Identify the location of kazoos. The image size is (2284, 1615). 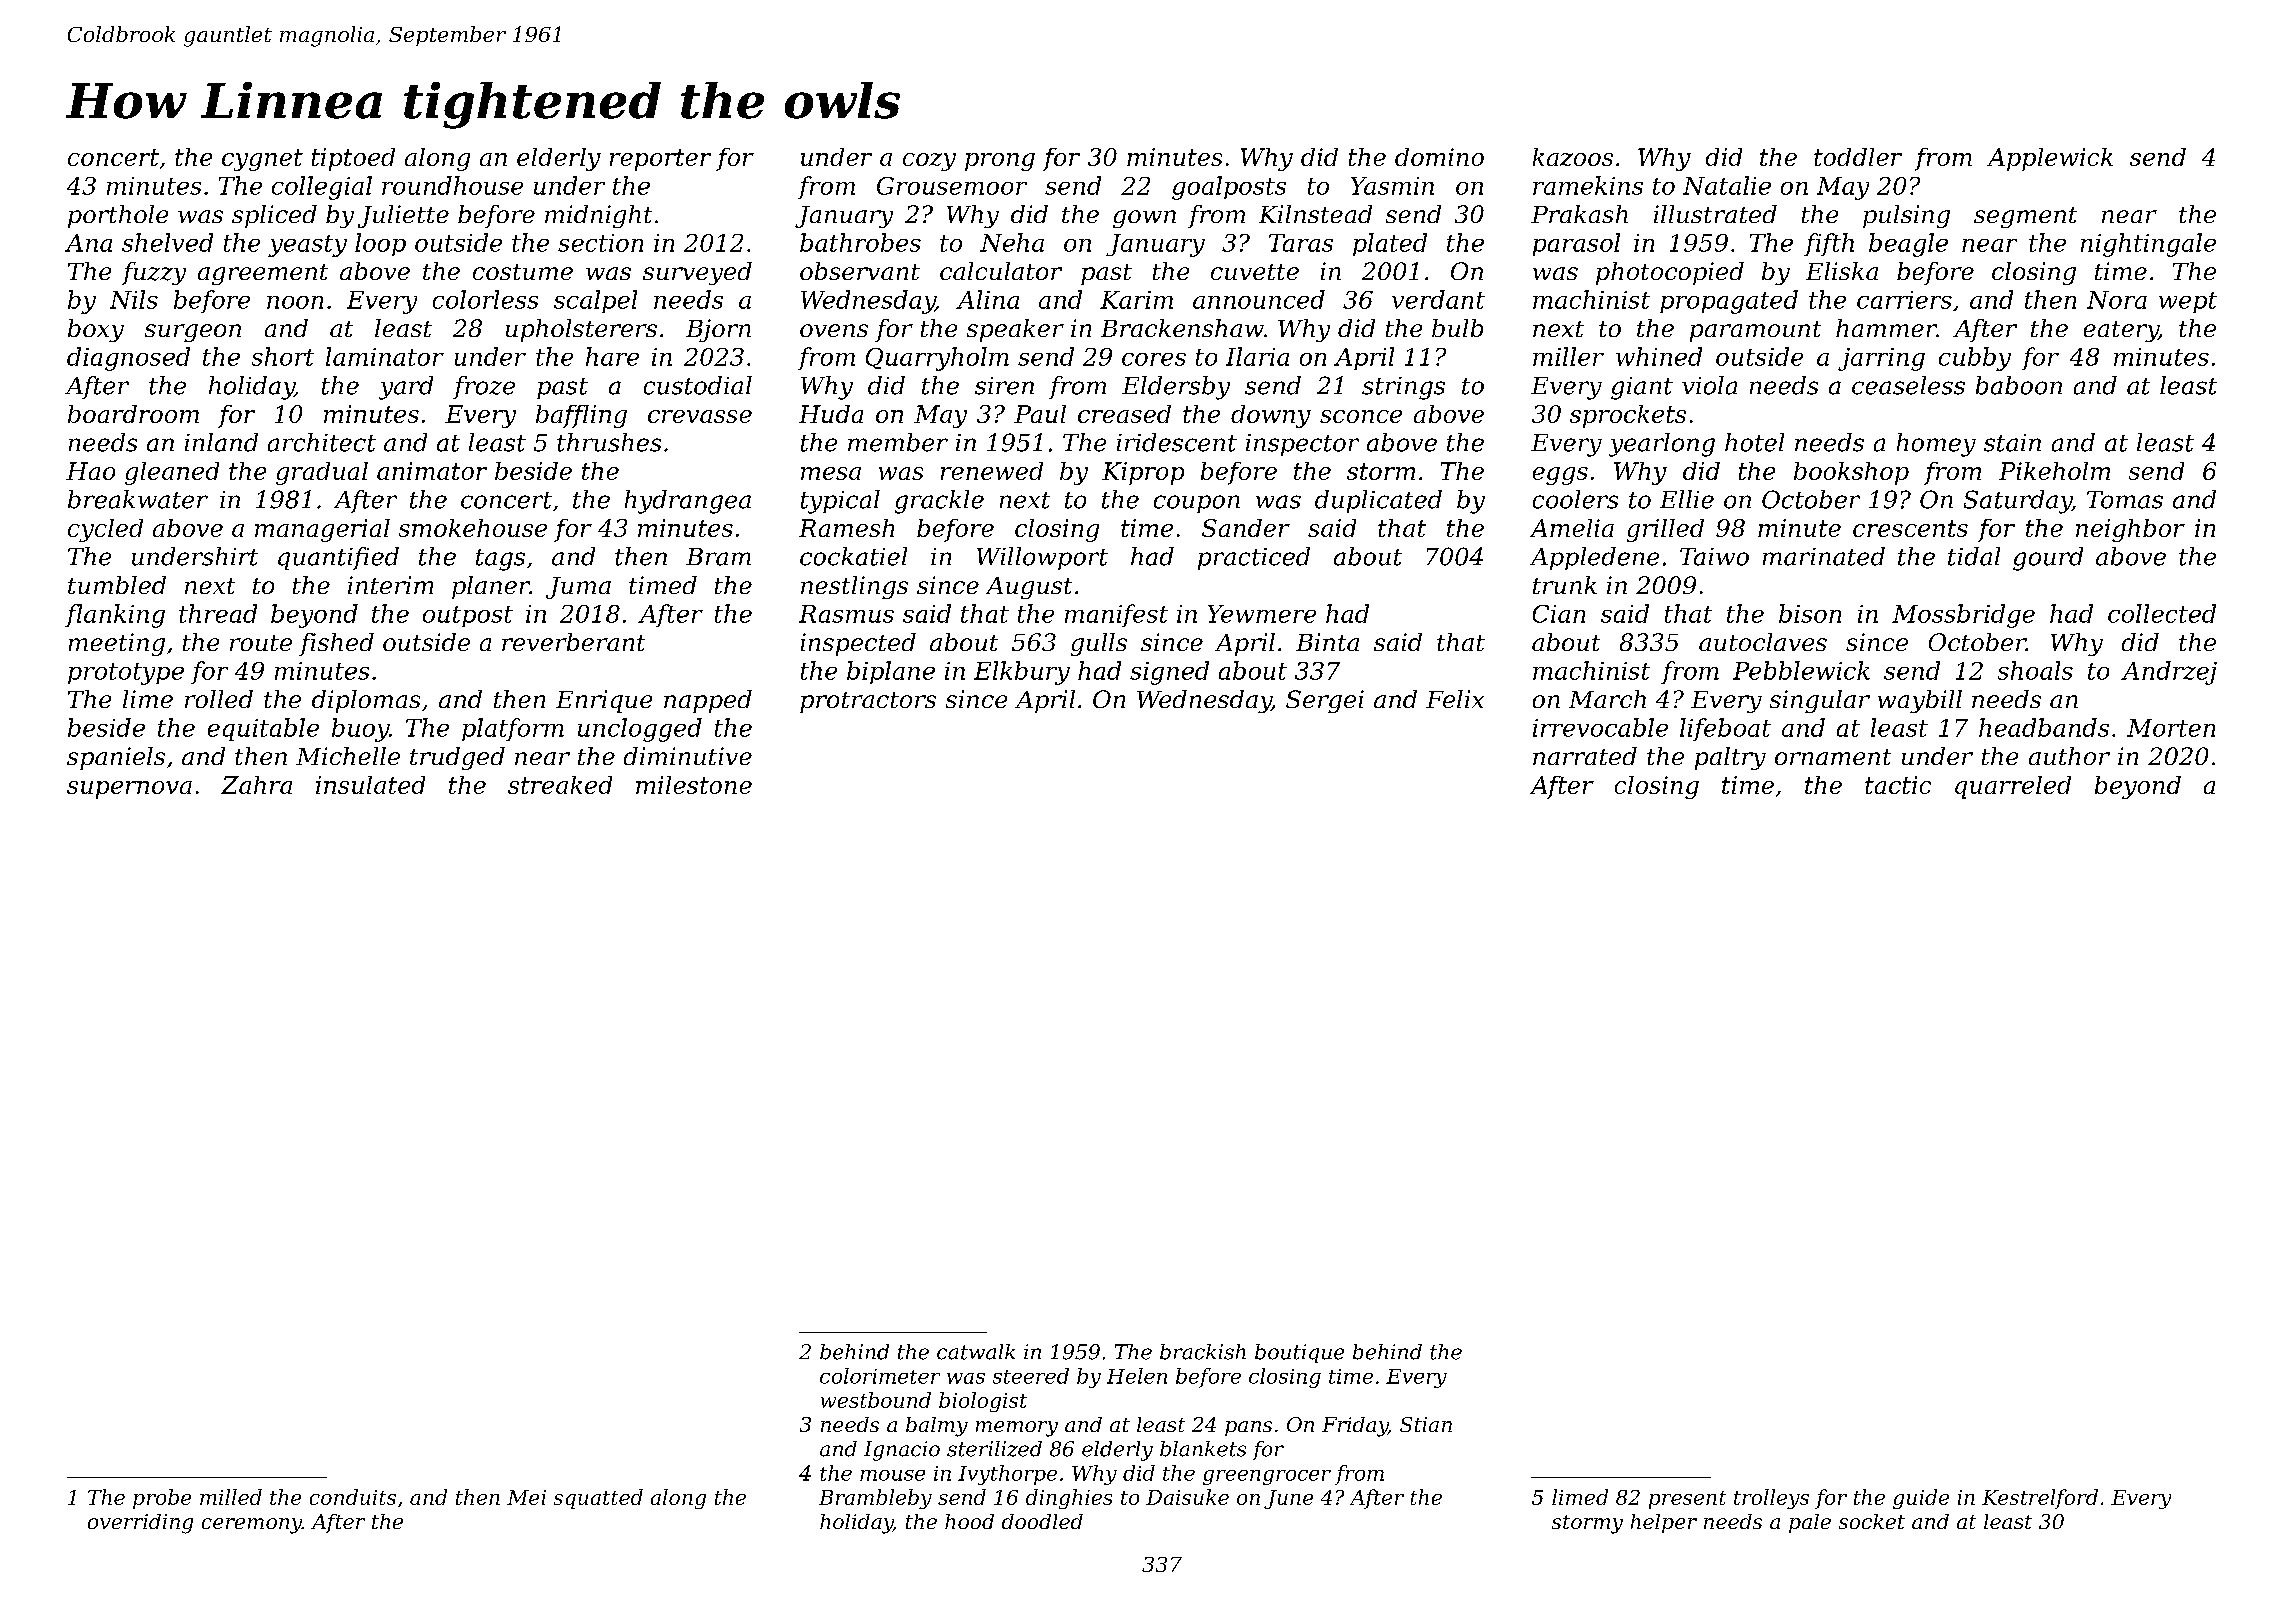
(1573, 157).
